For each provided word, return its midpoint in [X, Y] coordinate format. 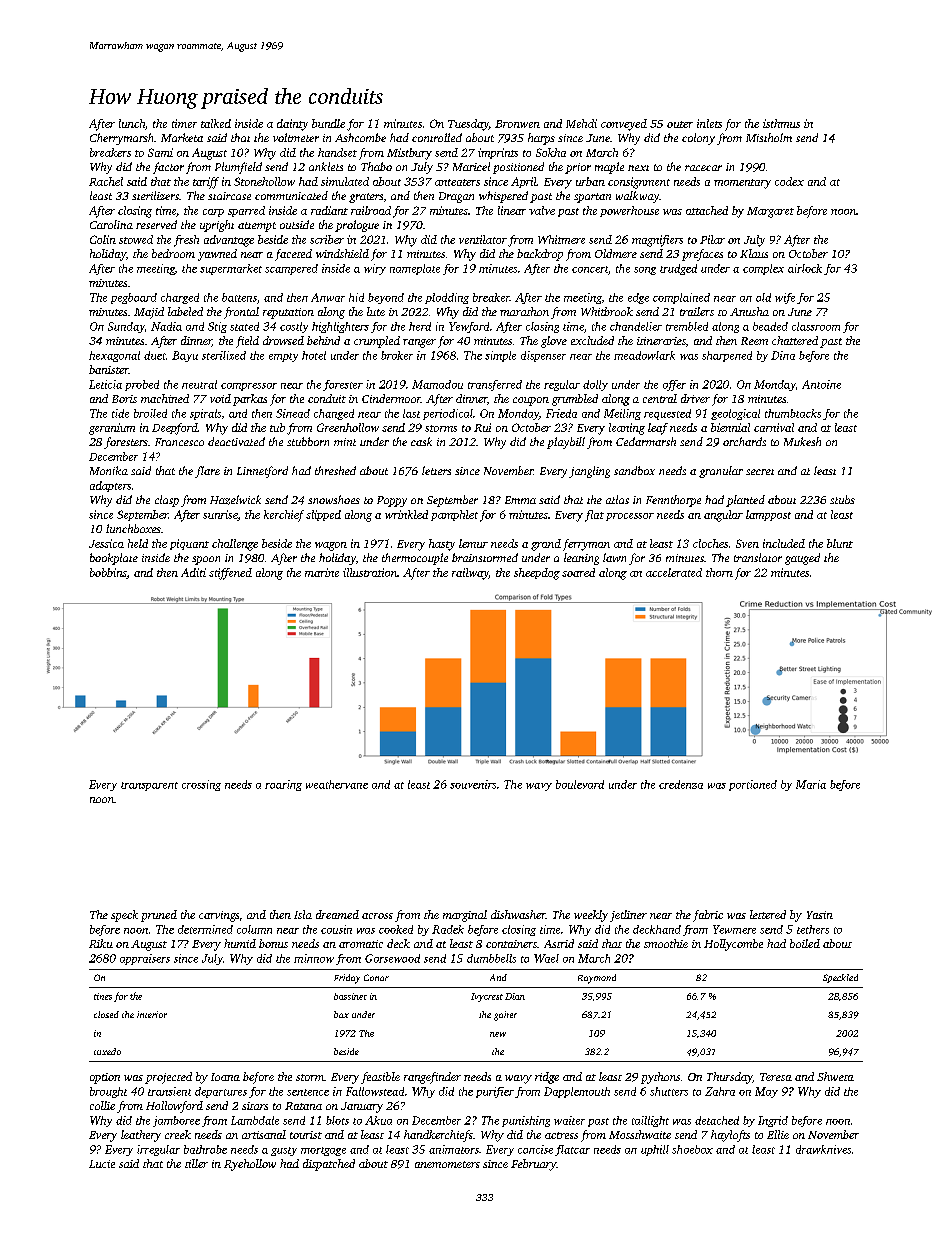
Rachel [106, 181]
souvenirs [473, 784]
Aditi [193, 572]
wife [785, 298]
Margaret [770, 212]
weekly [591, 916]
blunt [840, 543]
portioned [753, 785]
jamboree [176, 1121]
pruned [159, 916]
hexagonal [114, 356]
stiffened [230, 574]
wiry [375, 269]
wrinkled [406, 514]
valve [542, 210]
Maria [811, 784]
